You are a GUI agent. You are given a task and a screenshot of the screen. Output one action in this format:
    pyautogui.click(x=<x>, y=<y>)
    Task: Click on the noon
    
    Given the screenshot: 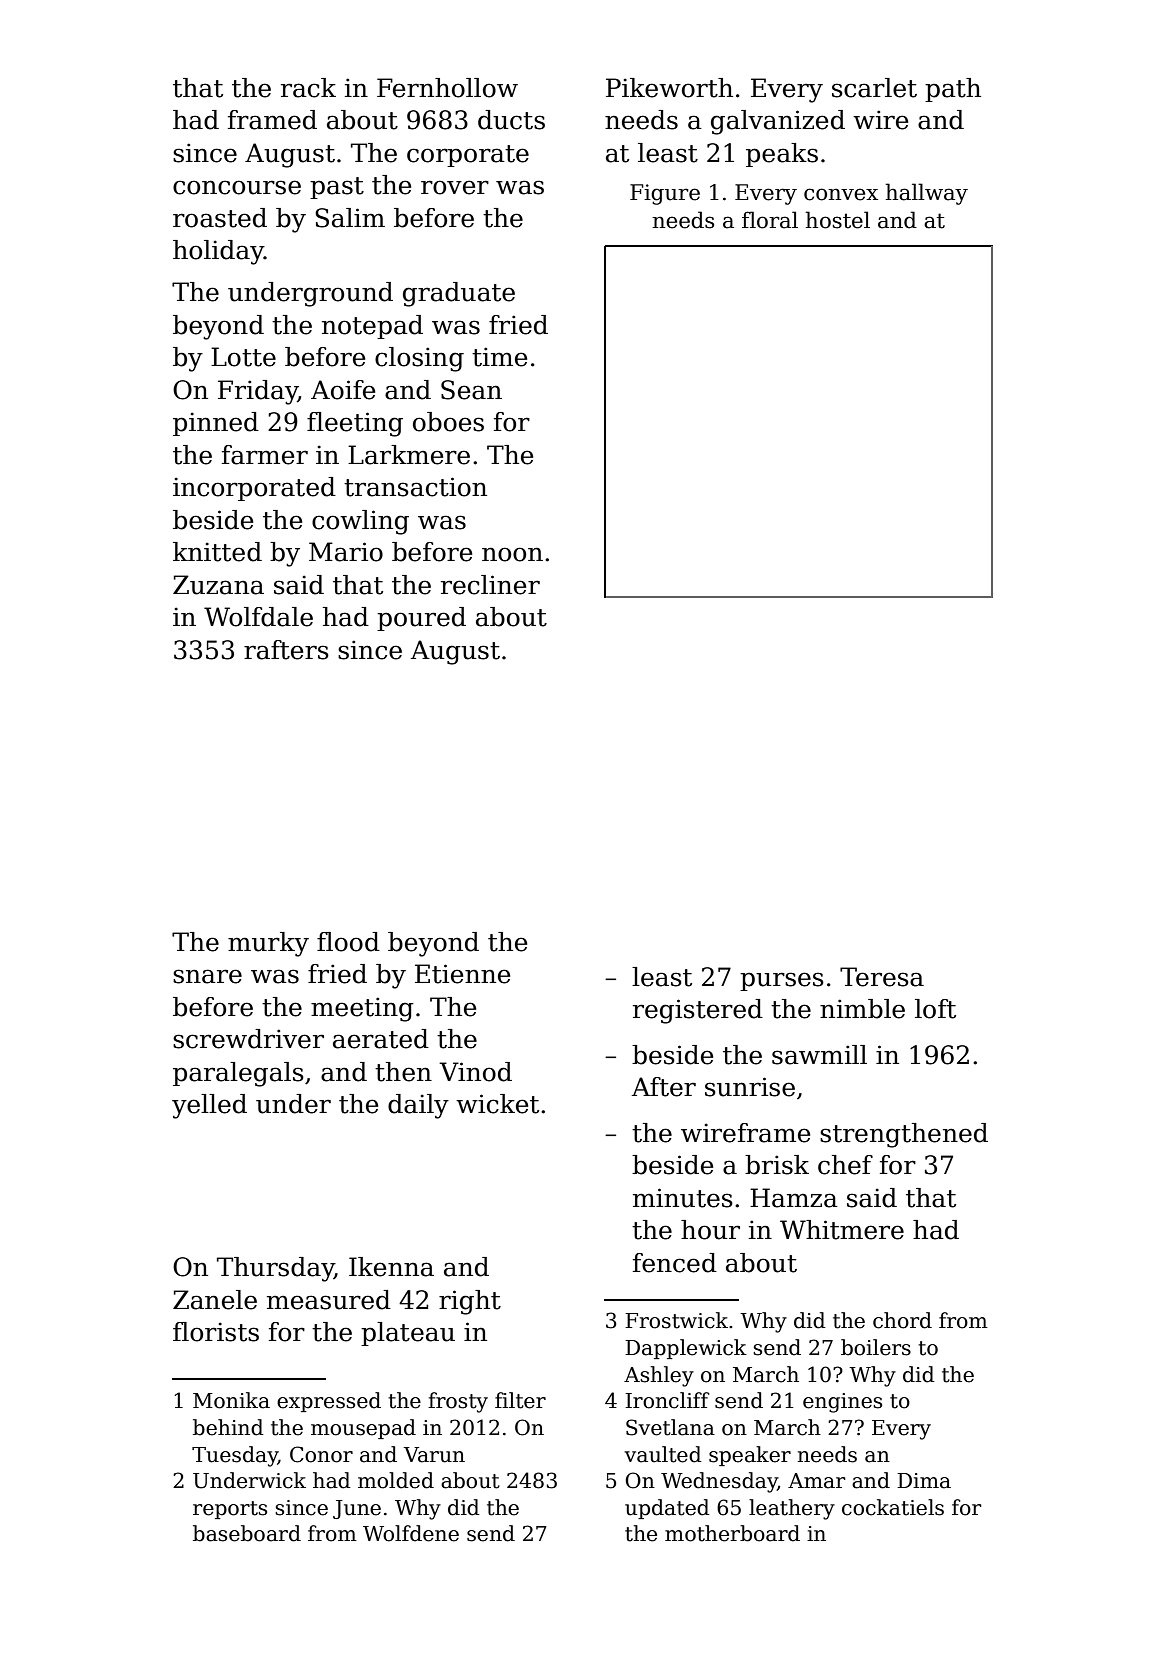 What is the action you would take?
    pyautogui.click(x=512, y=554)
